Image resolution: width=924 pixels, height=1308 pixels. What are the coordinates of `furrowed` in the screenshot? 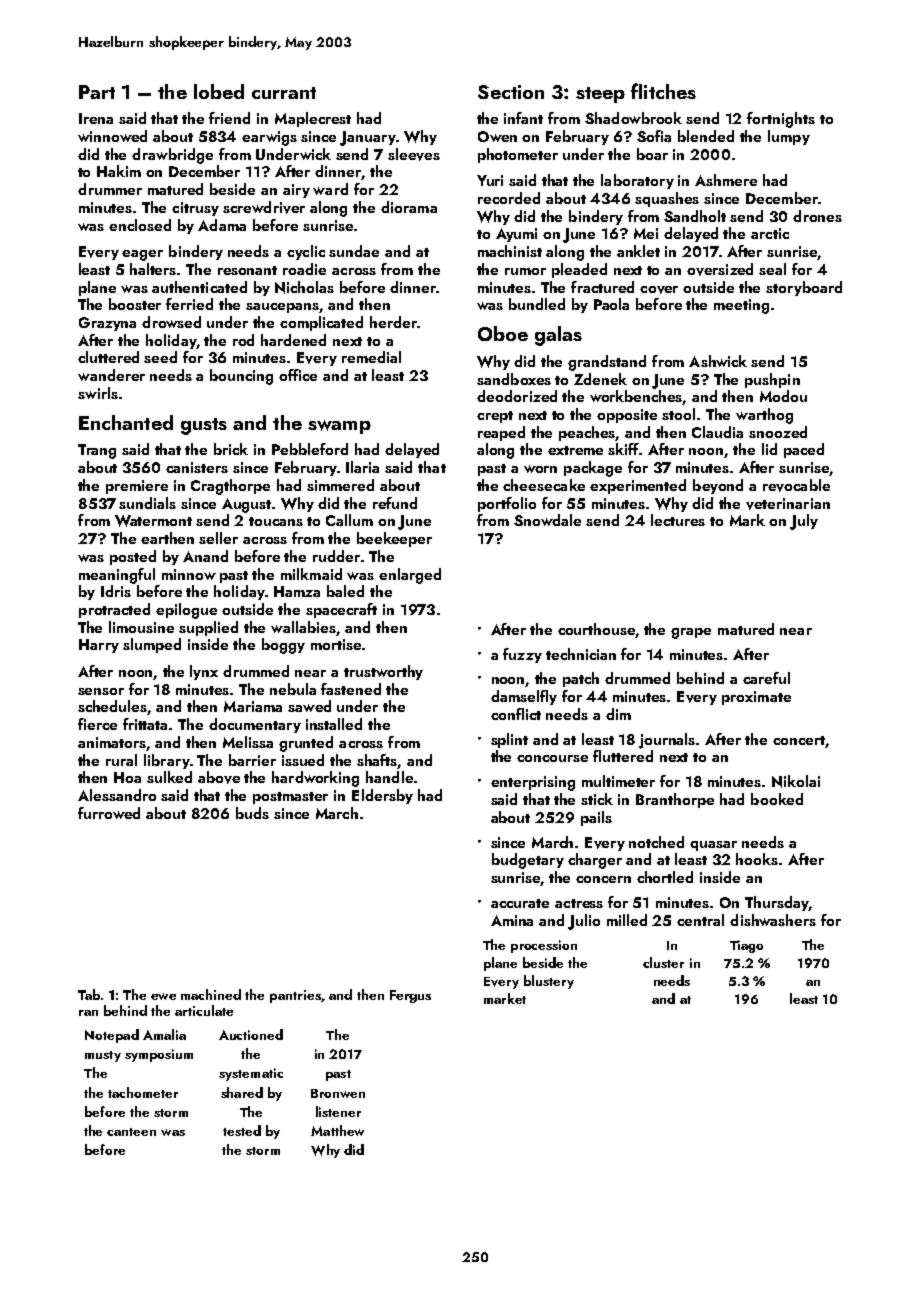 It's located at (109, 813).
